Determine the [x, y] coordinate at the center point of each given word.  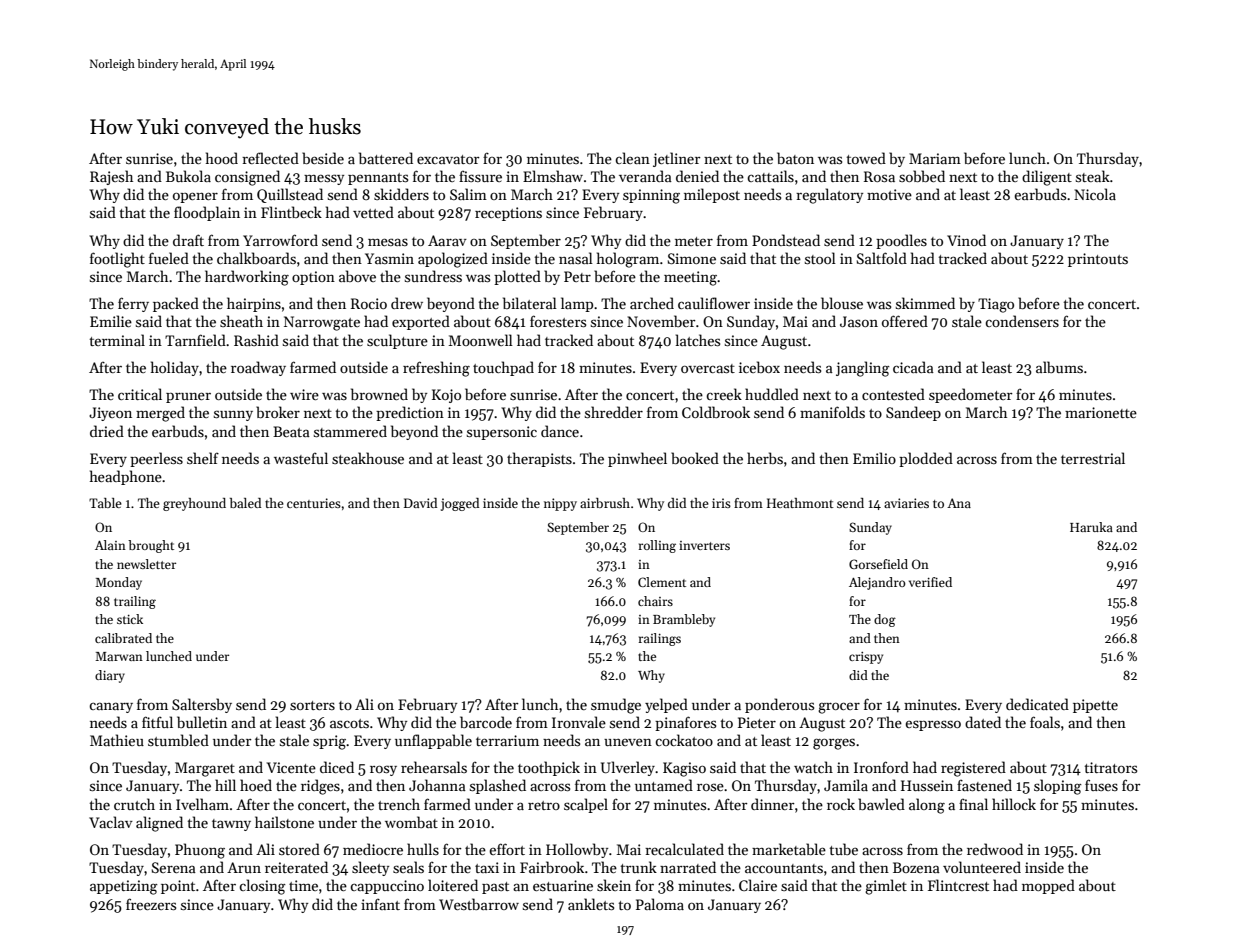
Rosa [879, 176]
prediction [410, 413]
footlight [117, 260]
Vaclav [111, 822]
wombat [411, 822]
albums [1059, 367]
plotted [517, 277]
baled [245, 503]
